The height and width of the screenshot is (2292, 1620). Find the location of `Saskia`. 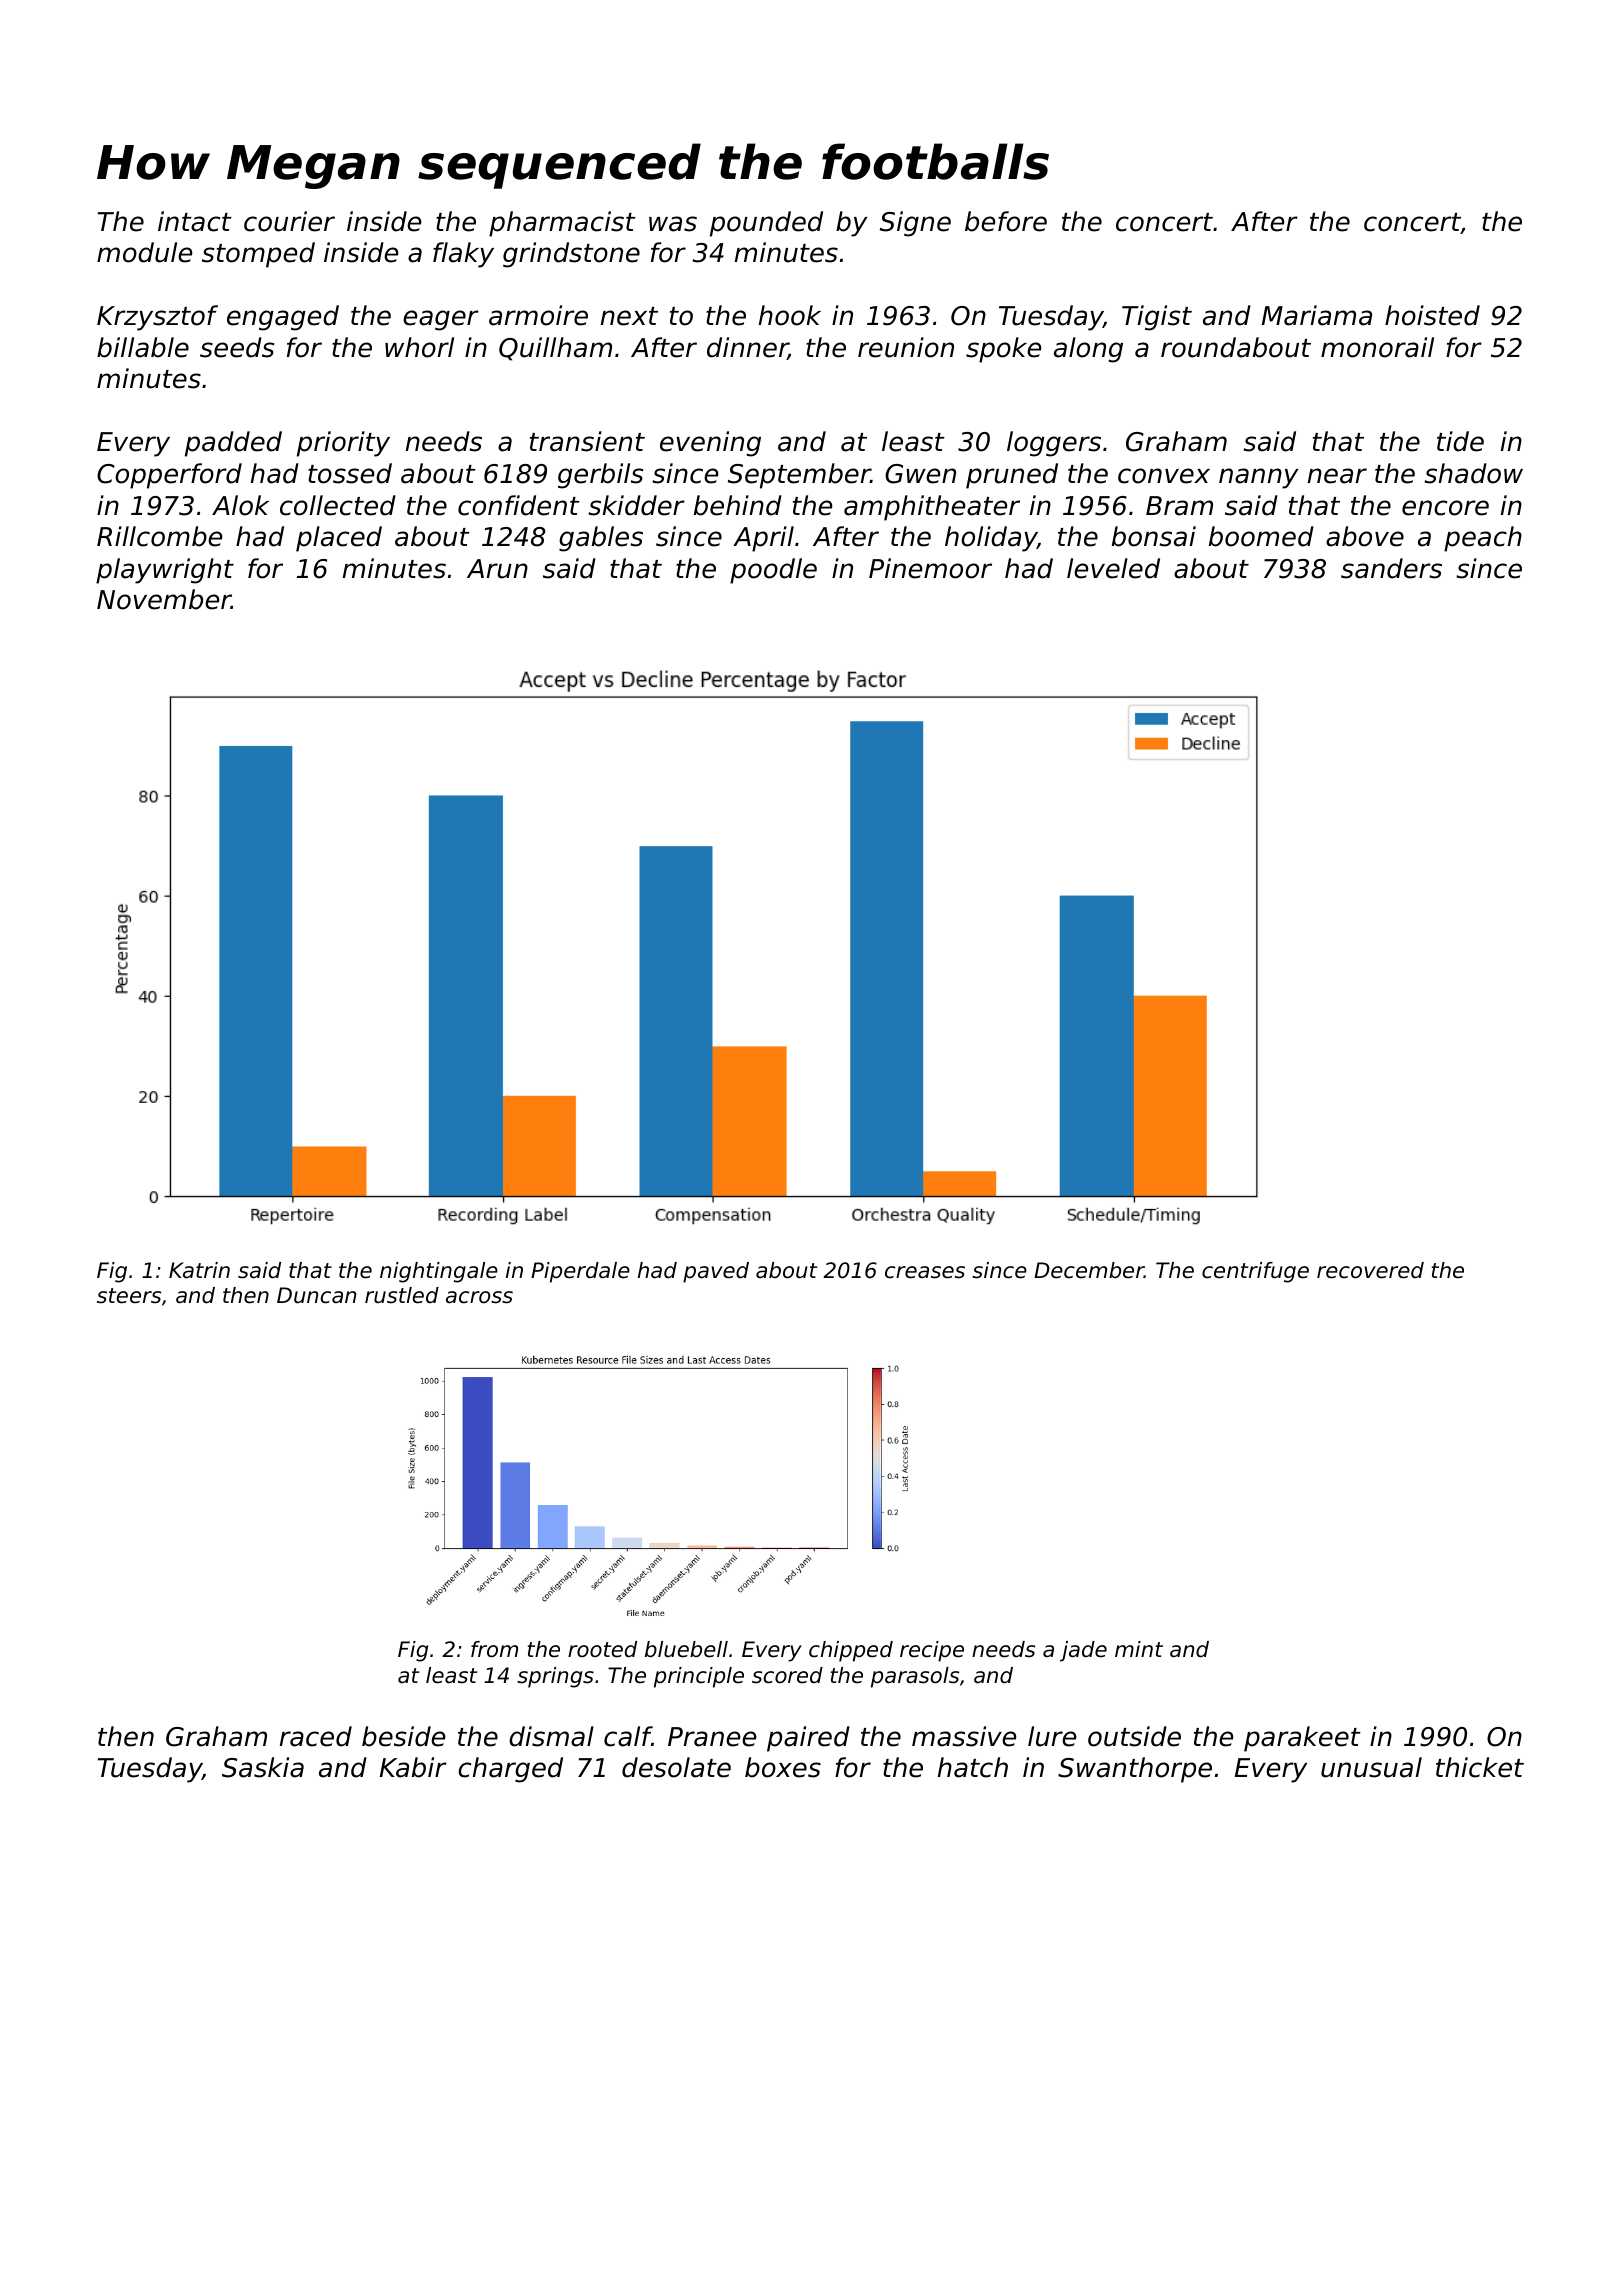

Saskia is located at coordinates (263, 1767).
